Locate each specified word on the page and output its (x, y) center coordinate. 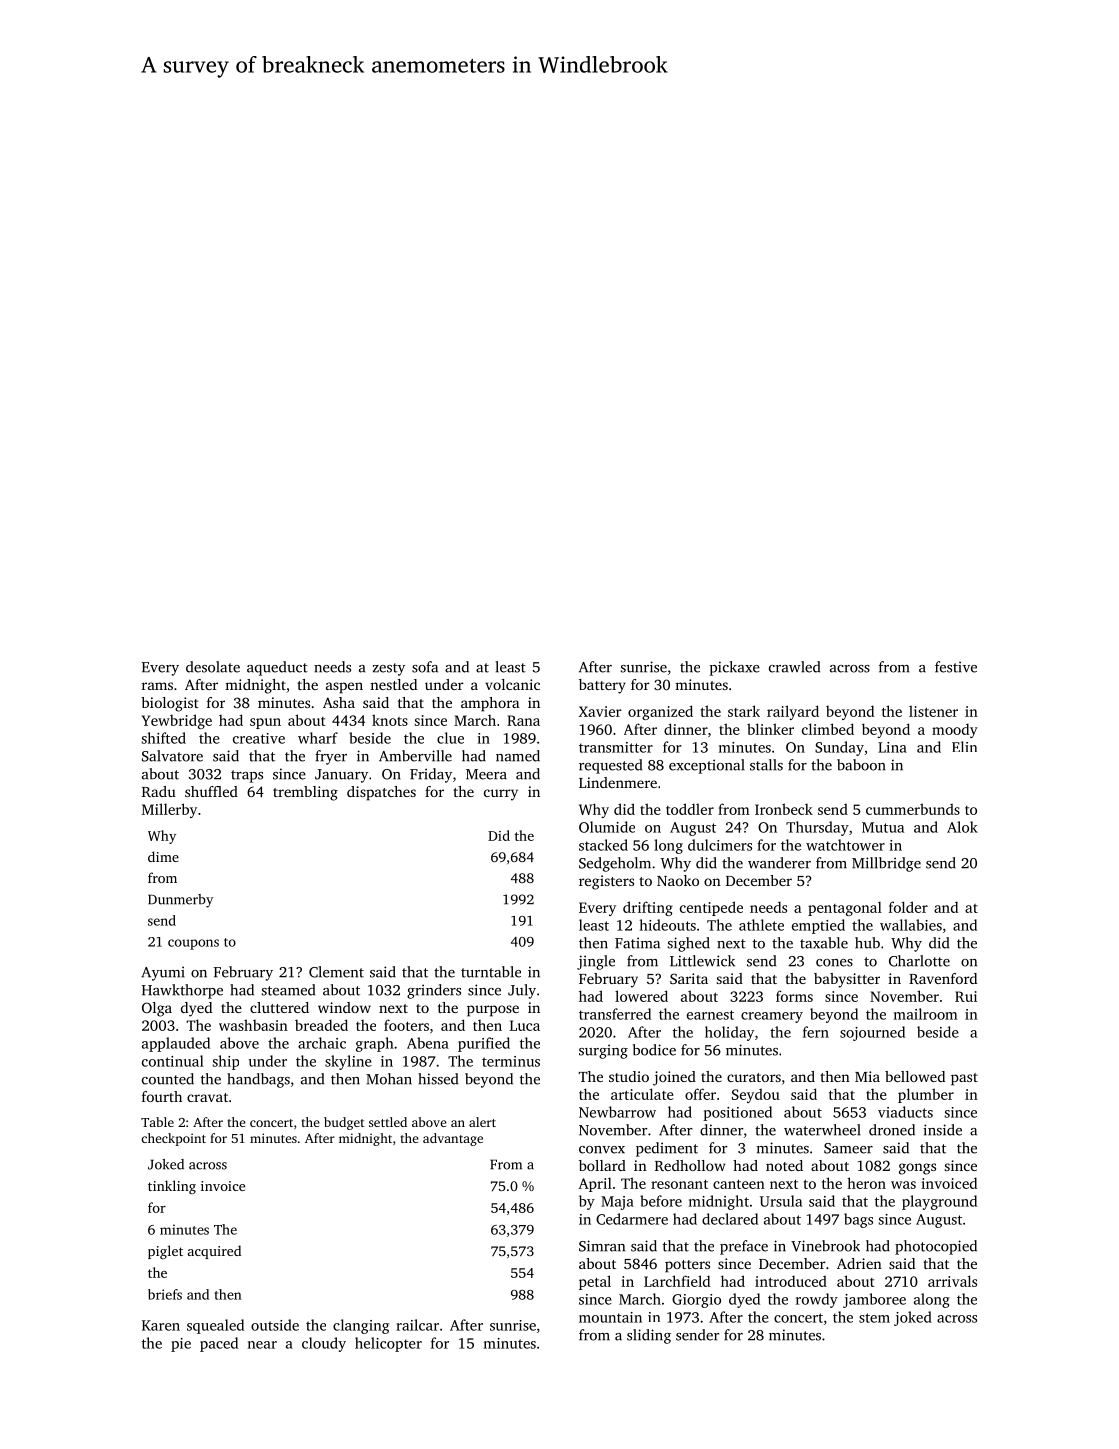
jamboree (874, 1300)
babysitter (847, 980)
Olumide (607, 827)
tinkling (172, 1187)
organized (660, 712)
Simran (602, 1246)
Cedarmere (632, 1219)
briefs (165, 1294)
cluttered (279, 1007)
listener (933, 711)
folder (908, 907)
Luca (525, 1025)
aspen (344, 688)
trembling (305, 793)
